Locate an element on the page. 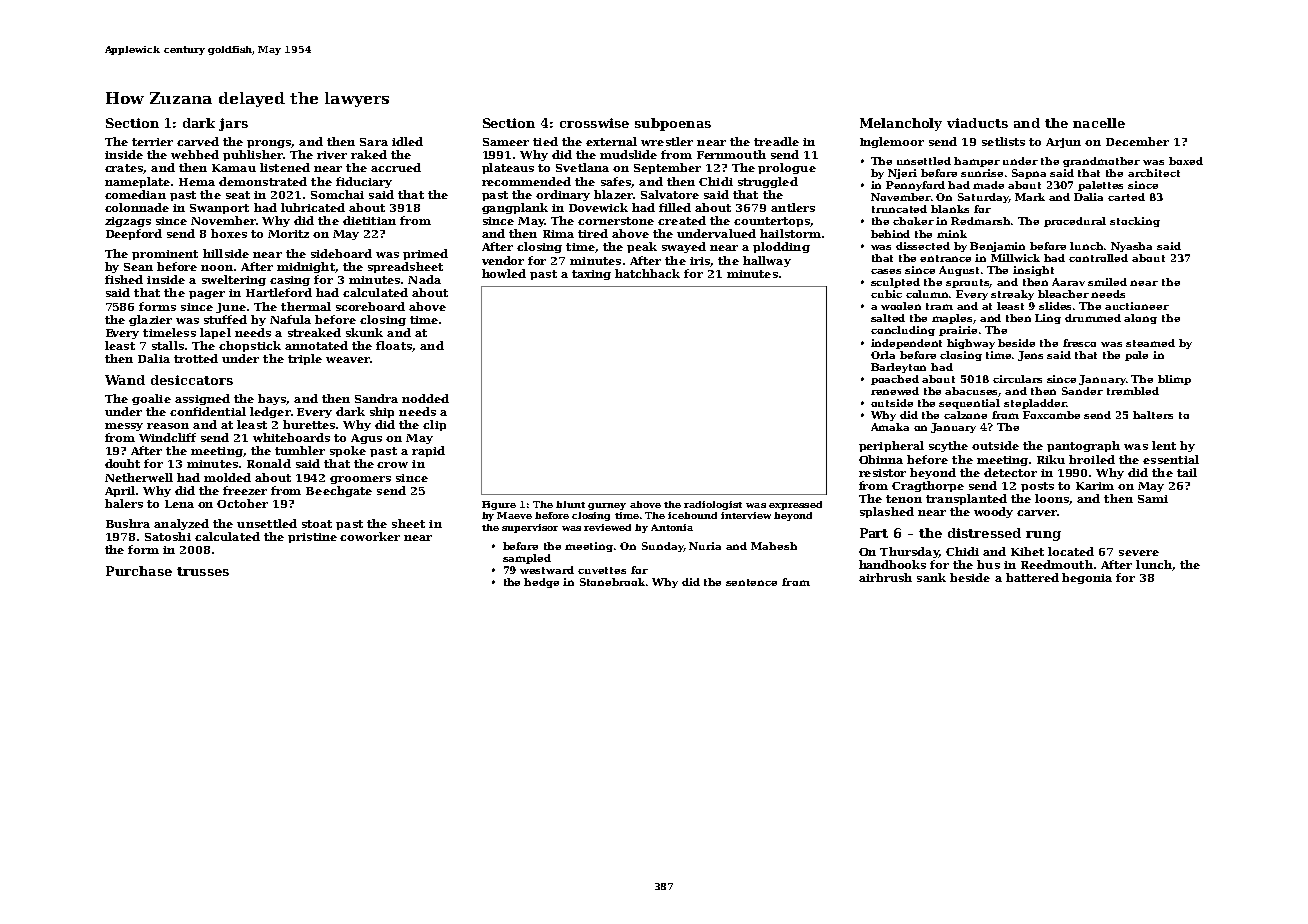 This image has width=1308, height=924. stuffed is located at coordinates (225, 319).
